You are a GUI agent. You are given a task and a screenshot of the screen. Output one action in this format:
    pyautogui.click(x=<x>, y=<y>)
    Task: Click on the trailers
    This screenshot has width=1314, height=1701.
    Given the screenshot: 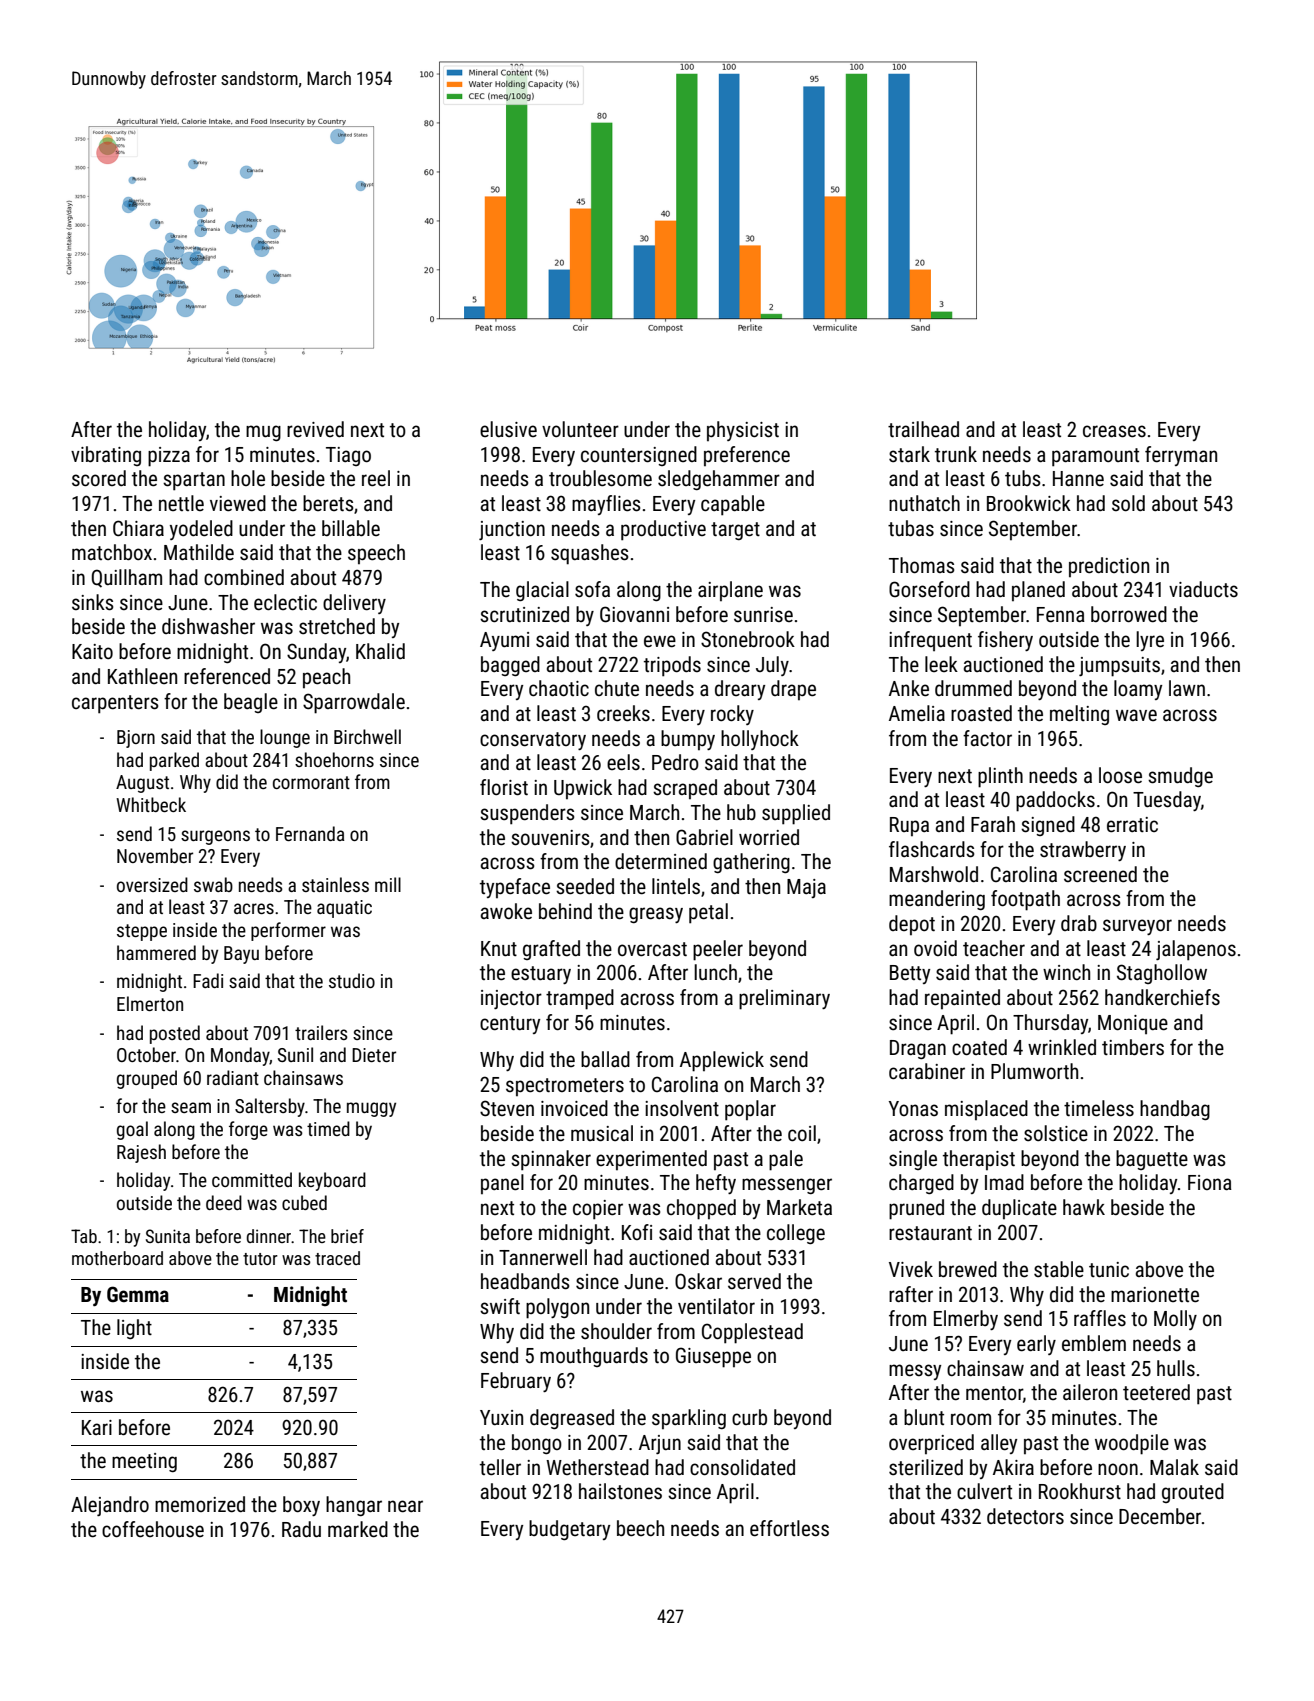 What is the action you would take?
    pyautogui.click(x=321, y=1032)
